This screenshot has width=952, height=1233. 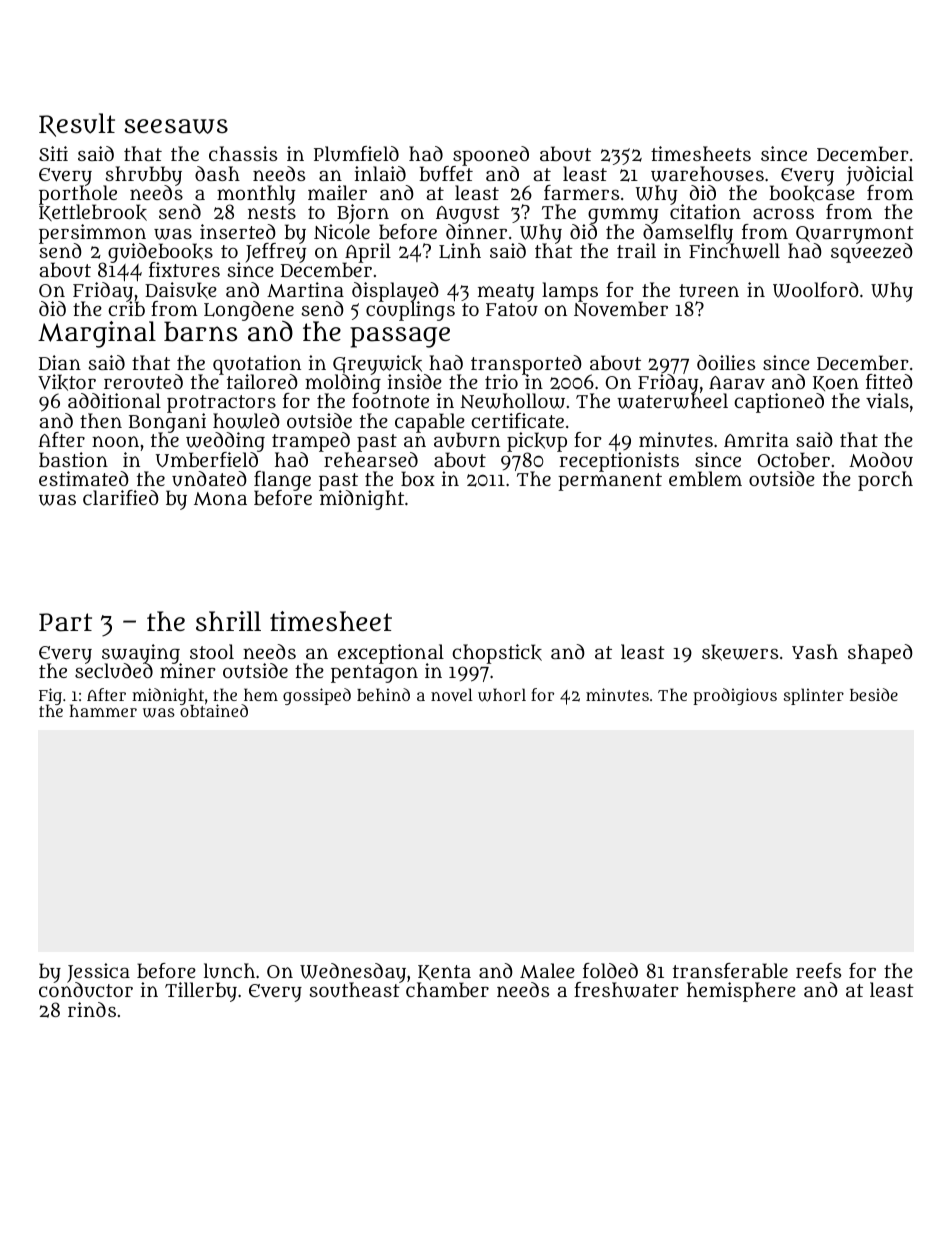 What do you see at coordinates (707, 174) in the screenshot?
I see `warehouses` at bounding box center [707, 174].
